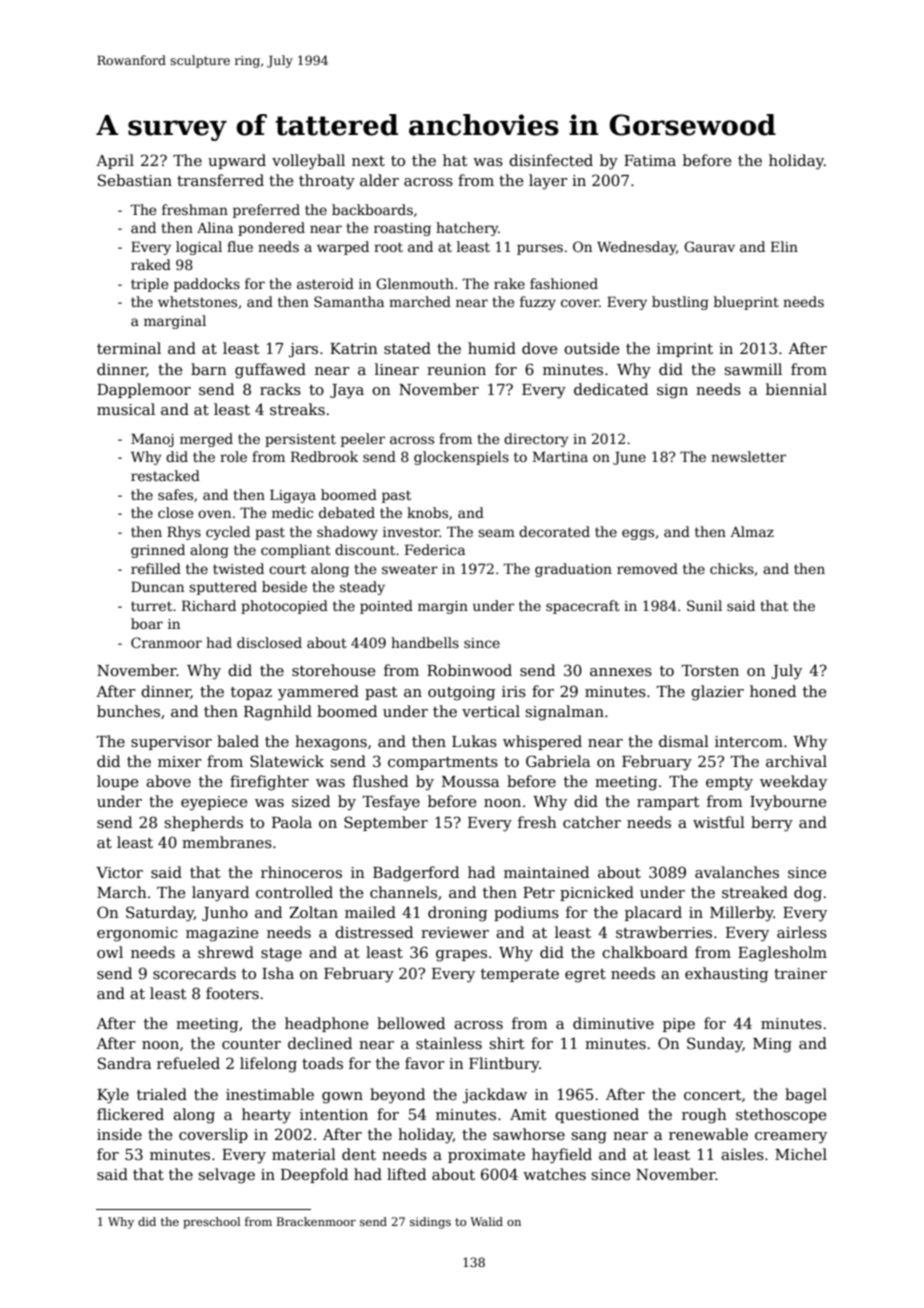  I want to click on Isha, so click(278, 973).
